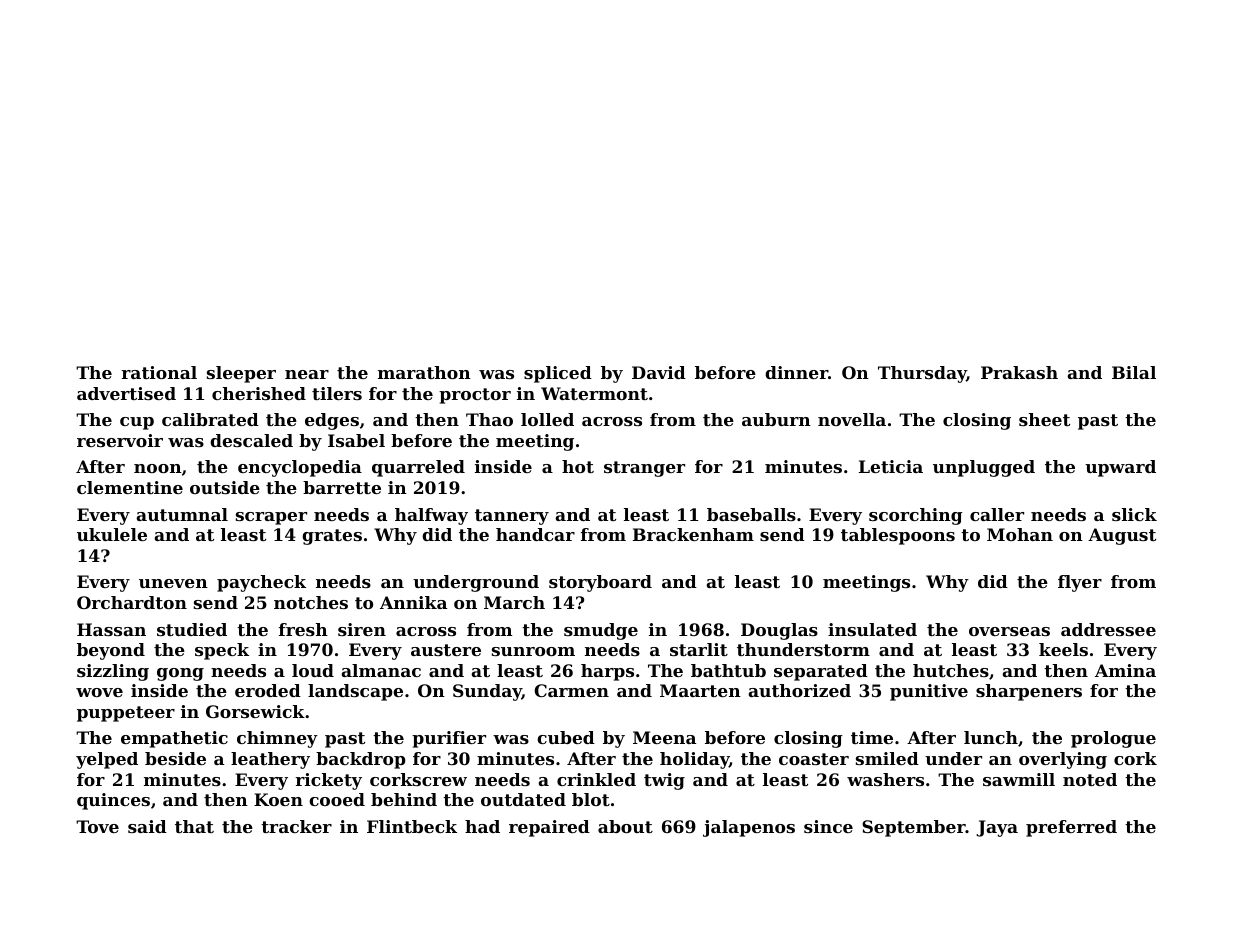 Image resolution: width=1233 pixels, height=952 pixels. I want to click on spliced, so click(558, 374).
